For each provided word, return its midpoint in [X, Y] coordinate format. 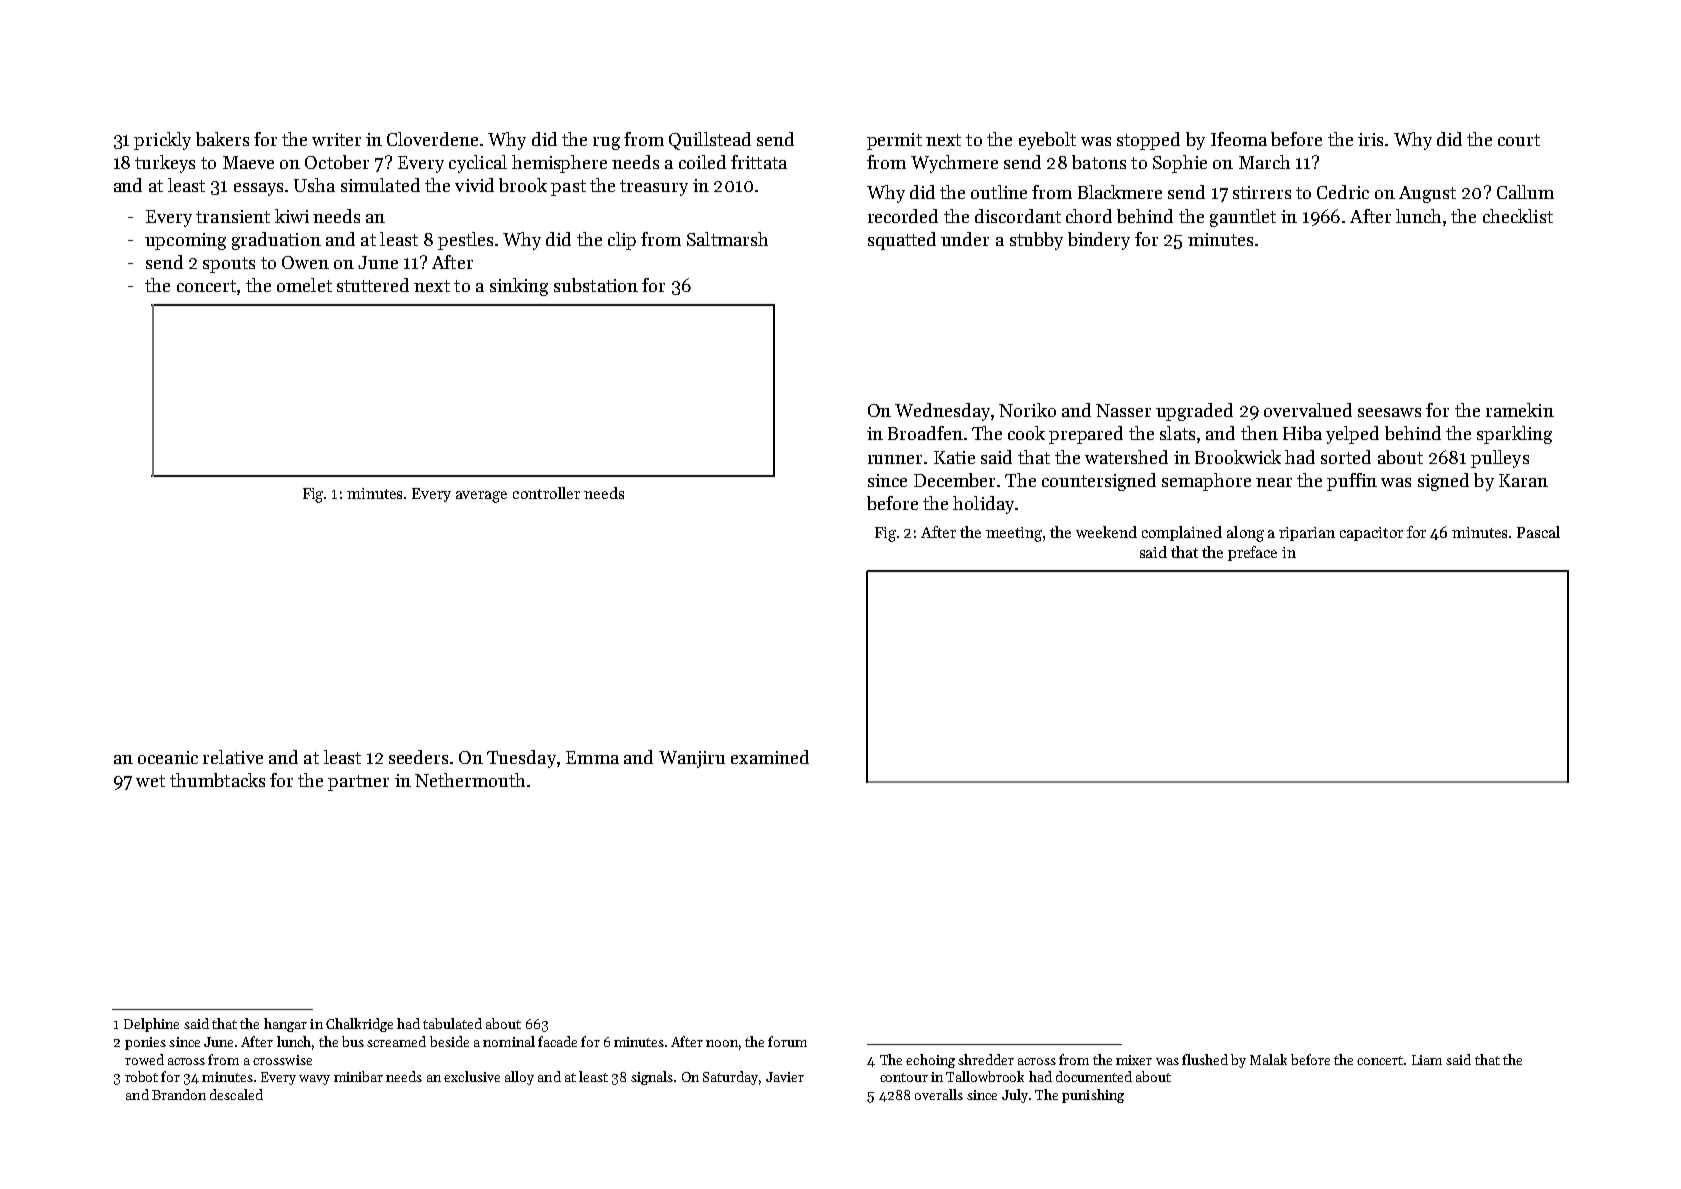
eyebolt [1047, 141]
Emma [592, 757]
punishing [1093, 1096]
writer [336, 139]
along [1245, 534]
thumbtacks [217, 780]
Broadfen [925, 433]
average [481, 497]
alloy [519, 1078]
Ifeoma [1239, 139]
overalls [939, 1094]
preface [1252, 553]
